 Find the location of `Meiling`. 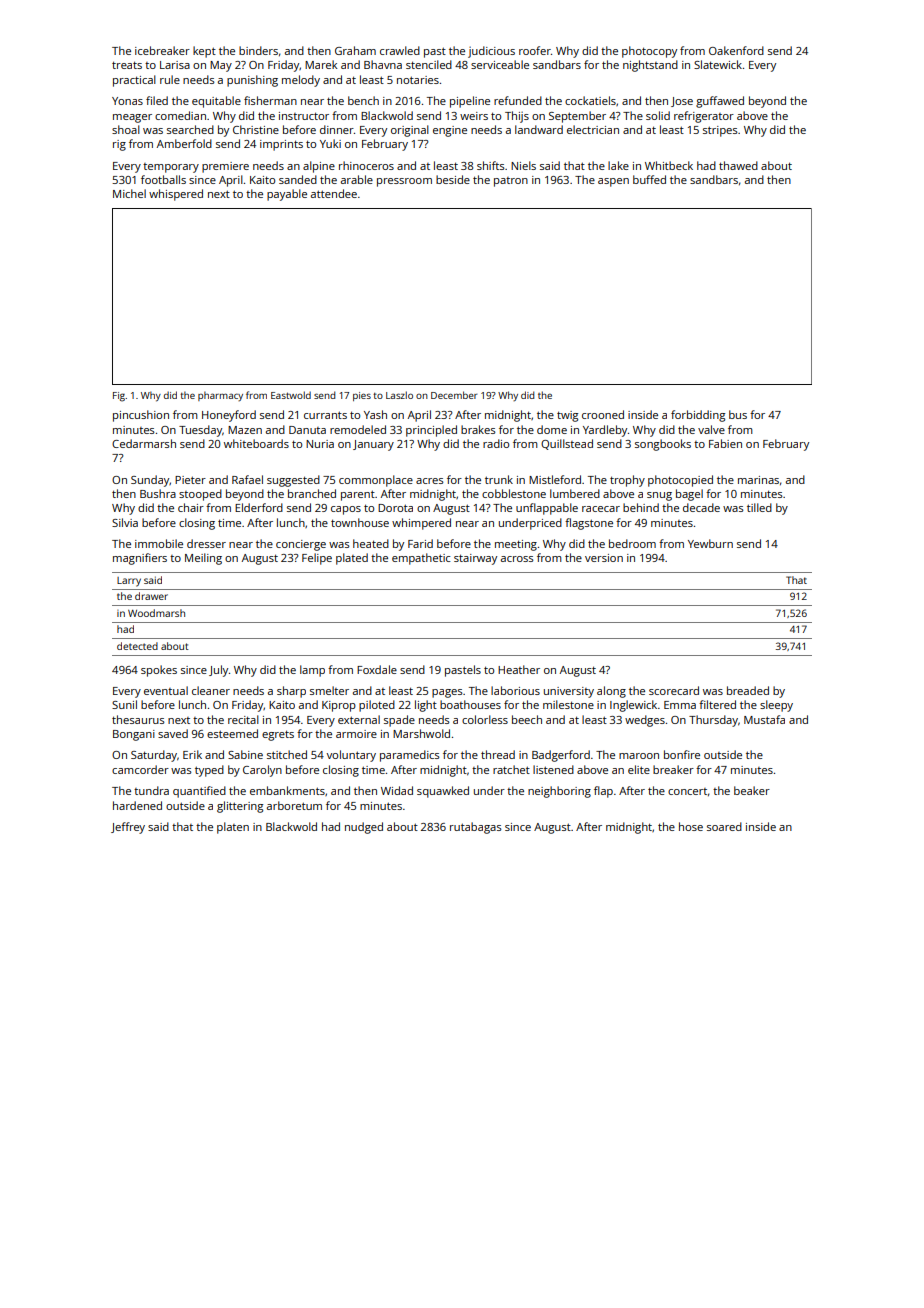

Meiling is located at coordinates (203, 559).
